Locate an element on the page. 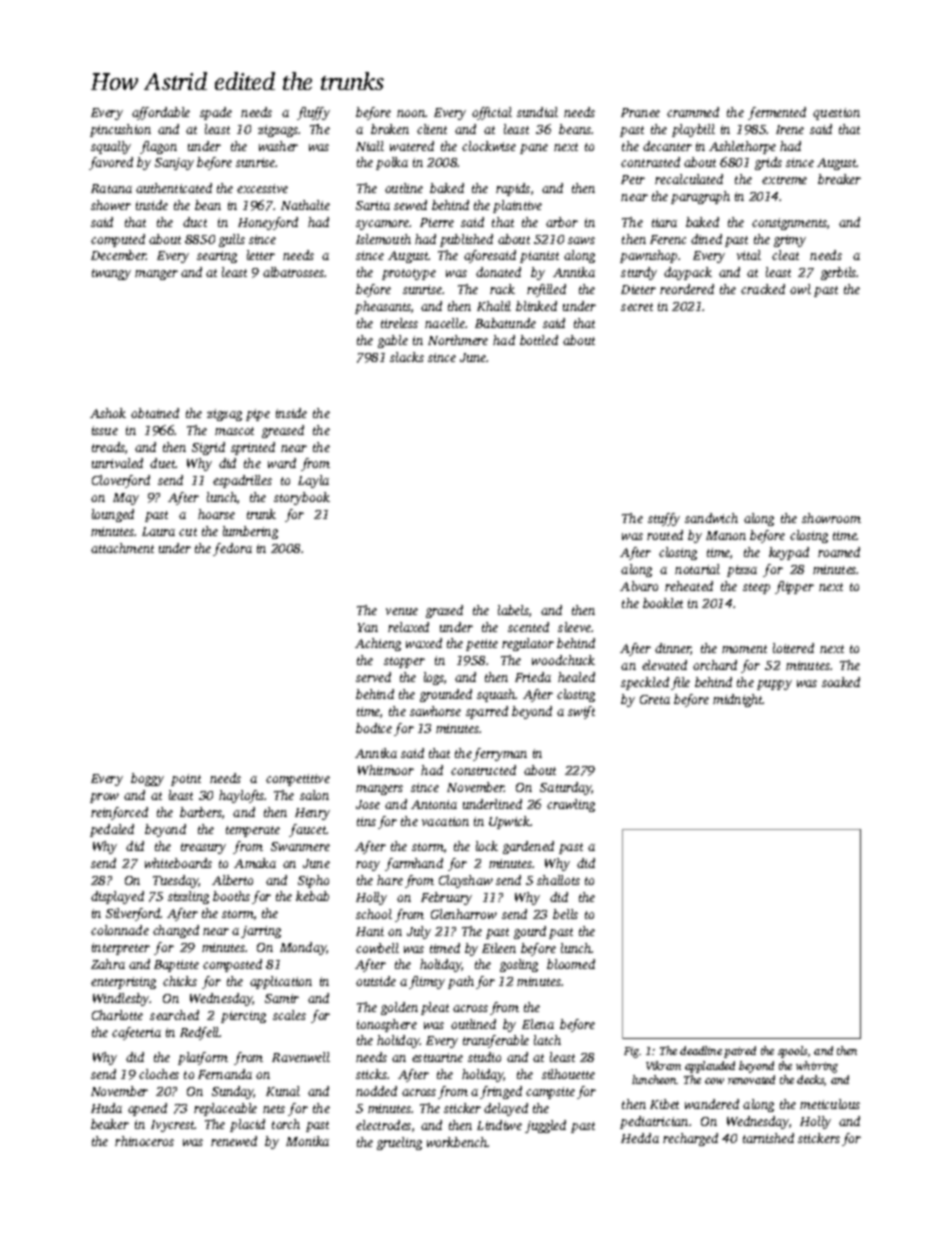  owl is located at coordinates (800, 289).
